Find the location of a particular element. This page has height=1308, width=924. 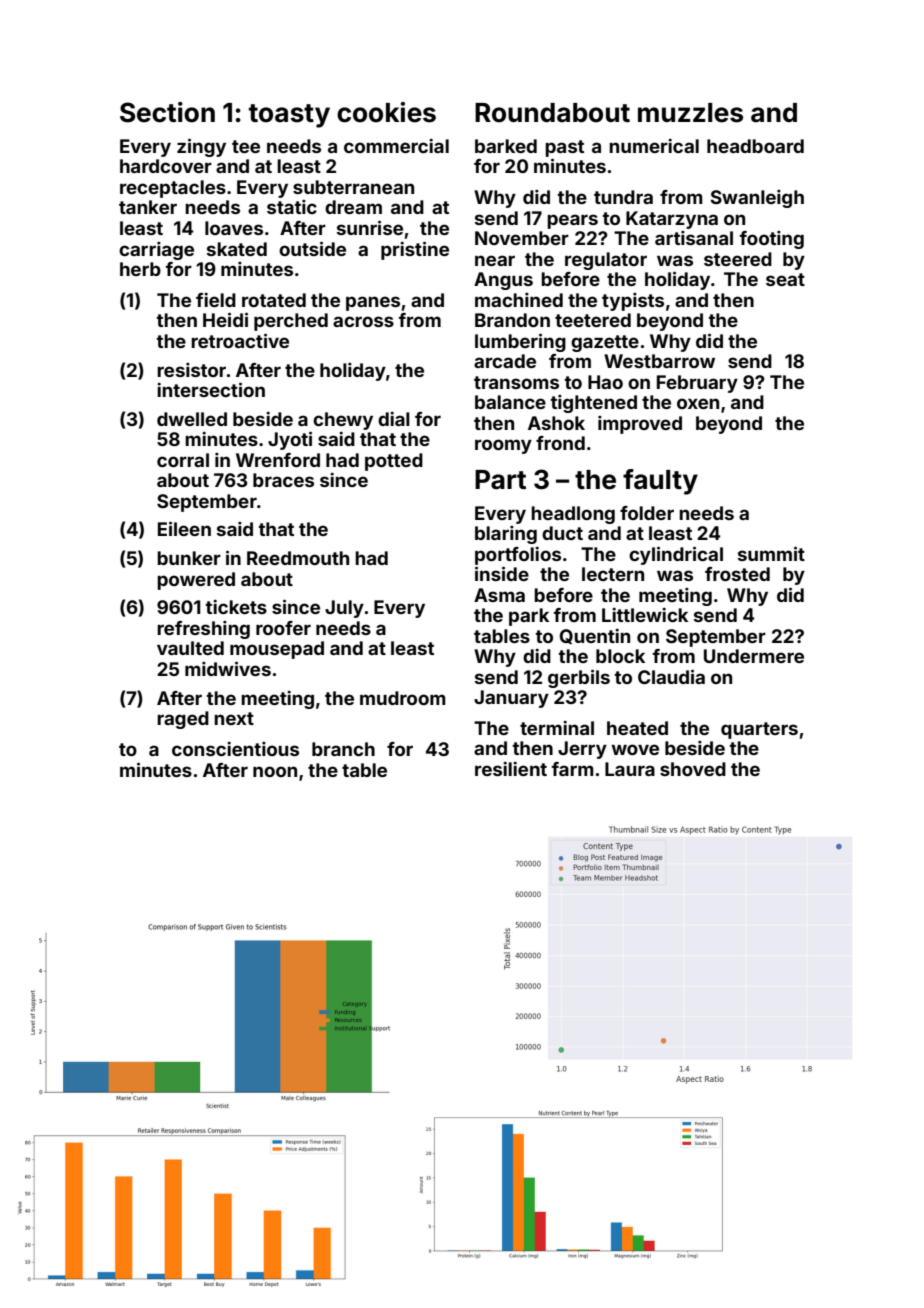

quarters is located at coordinates (759, 730).
